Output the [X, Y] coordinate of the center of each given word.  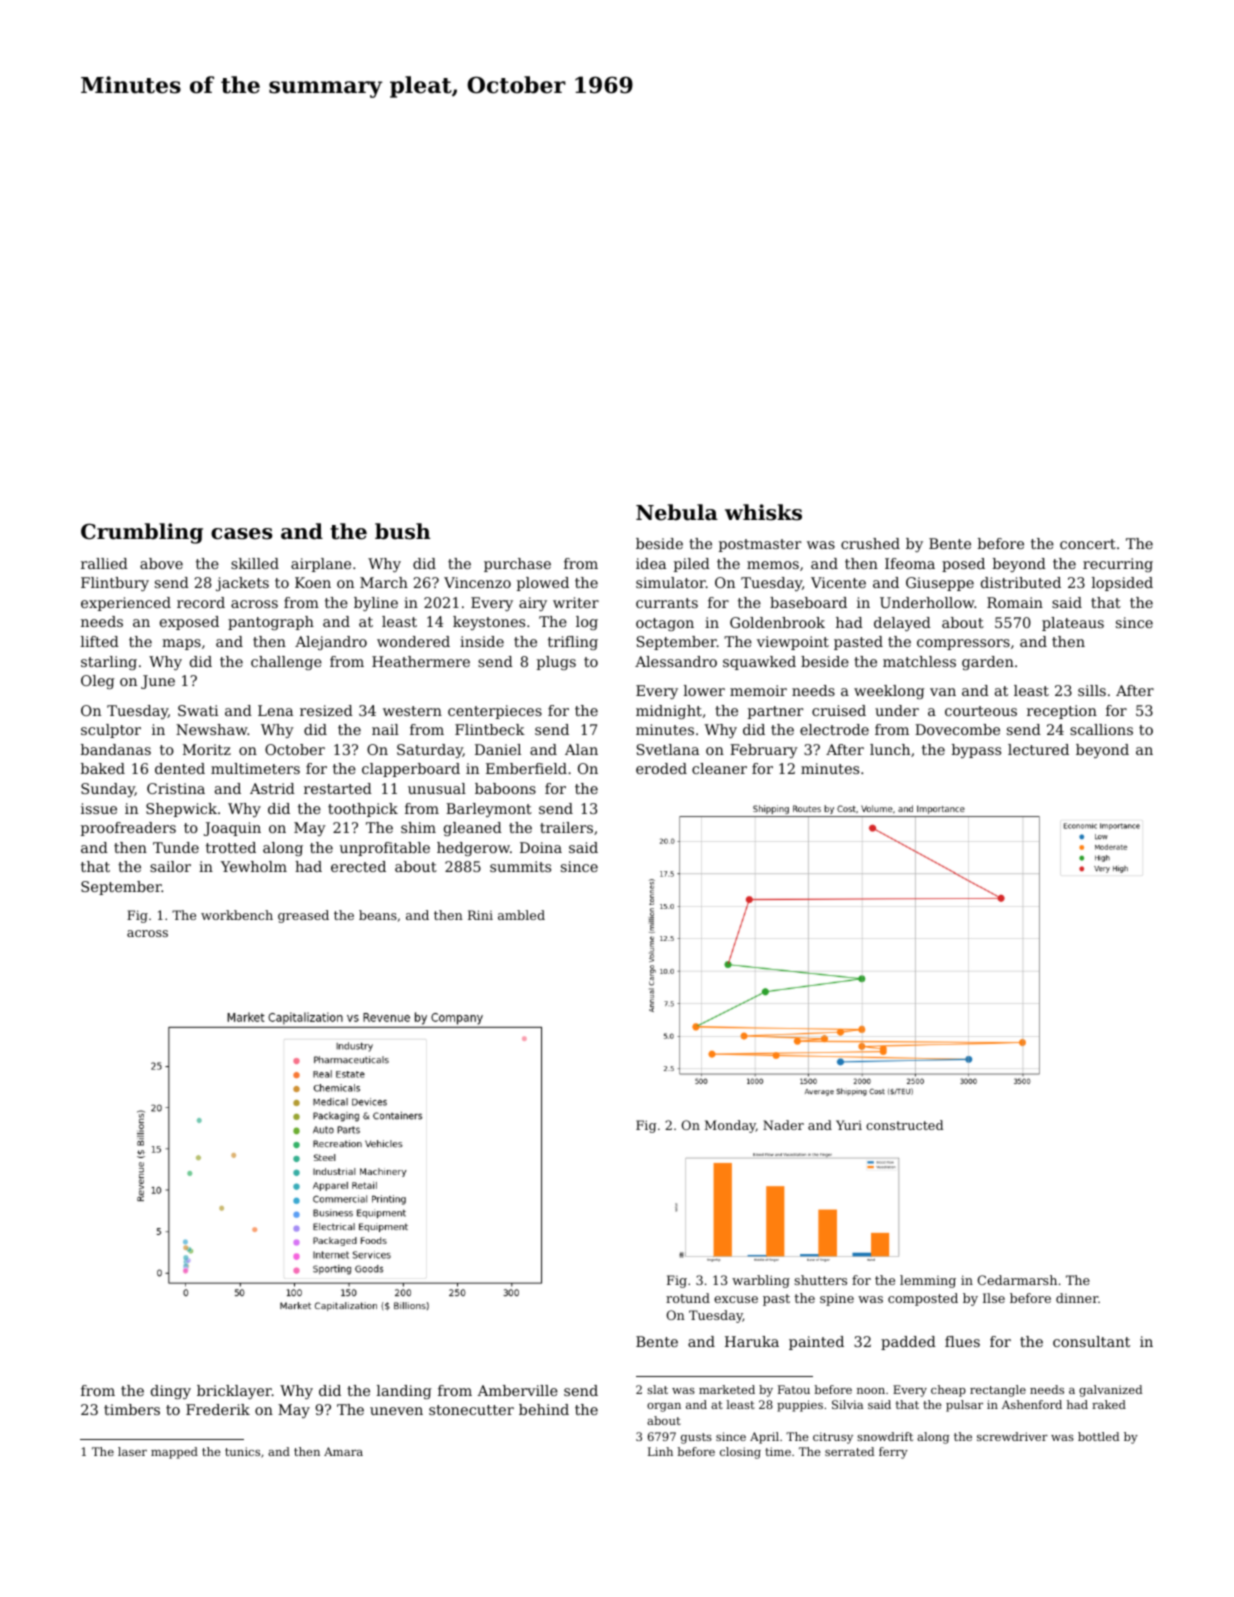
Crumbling [142, 533]
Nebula [677, 512]
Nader [783, 1125]
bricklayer [234, 1392]
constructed [904, 1125]
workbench [237, 915]
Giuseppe [940, 584]
